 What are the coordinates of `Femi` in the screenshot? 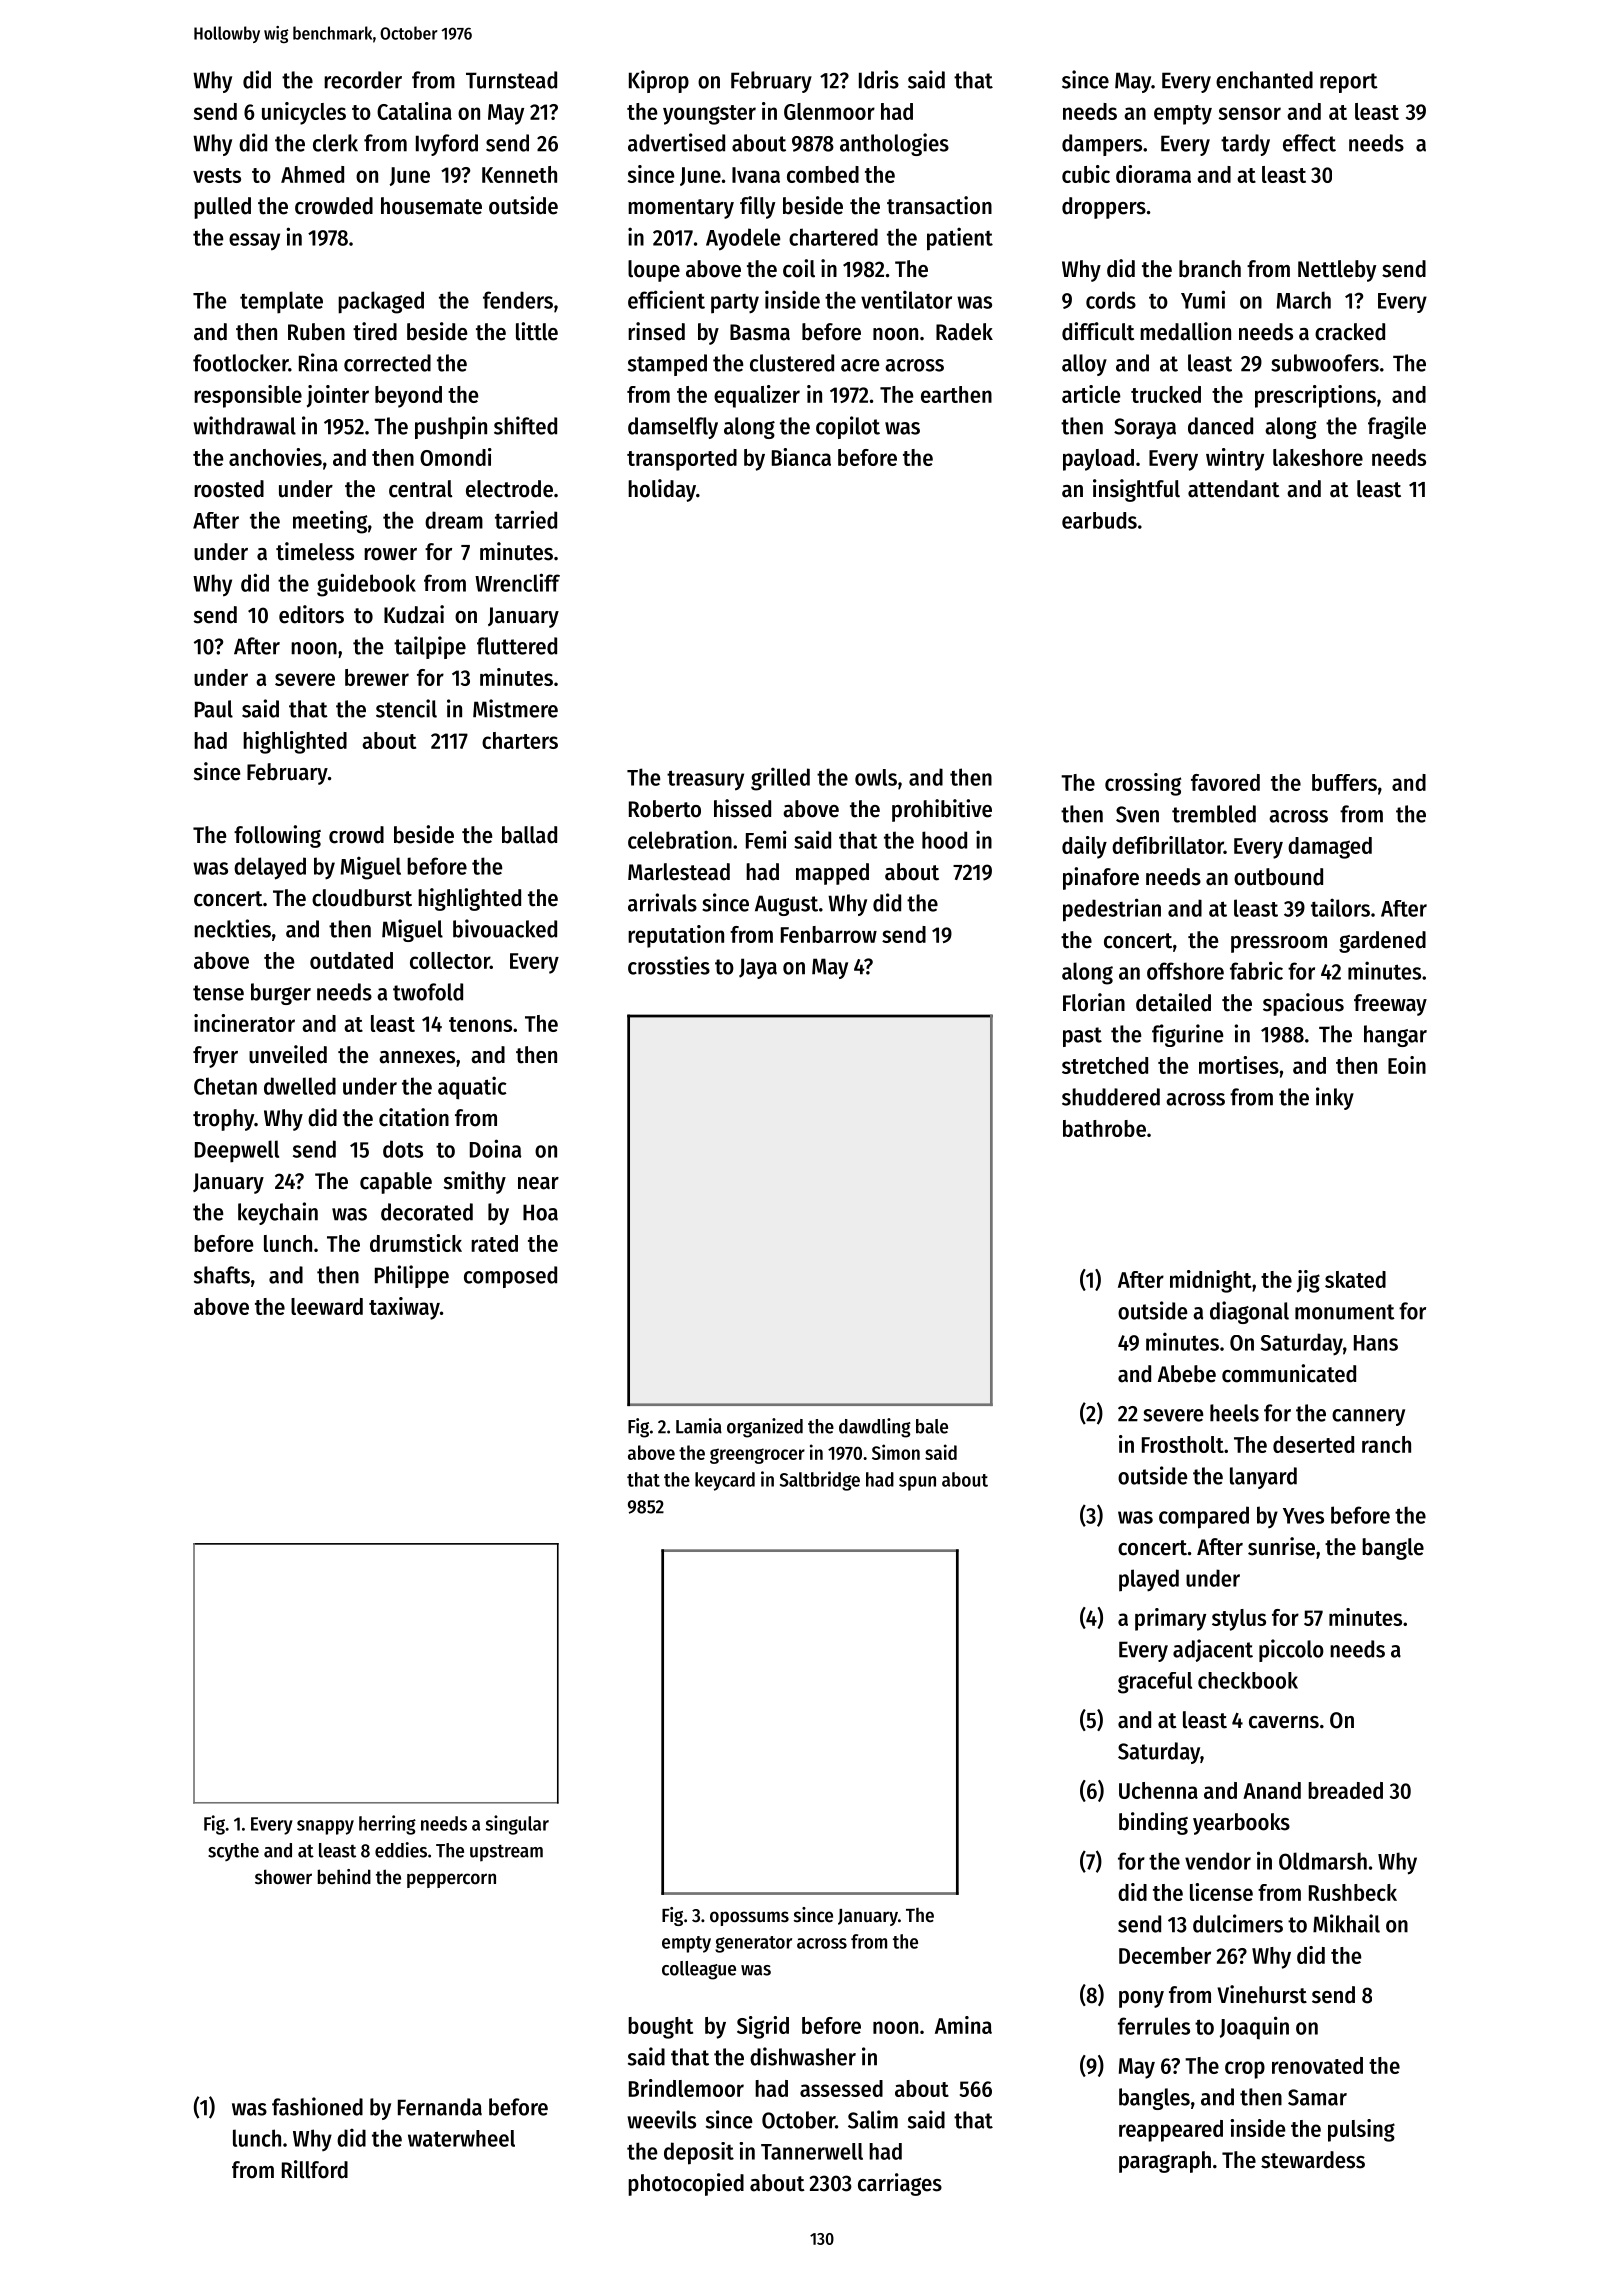 It's located at (766, 839).
